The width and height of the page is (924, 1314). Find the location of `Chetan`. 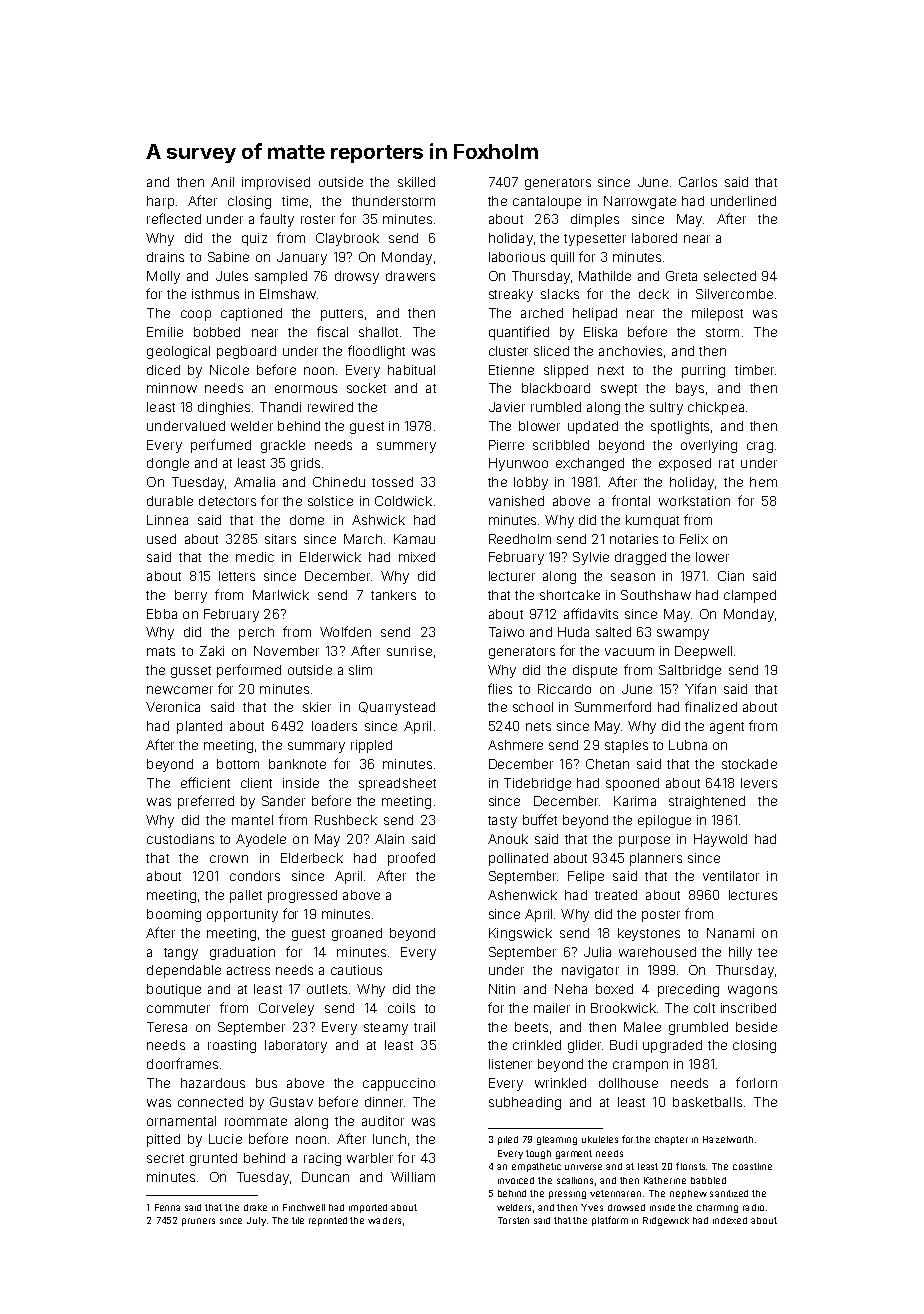

Chetan is located at coordinates (607, 764).
